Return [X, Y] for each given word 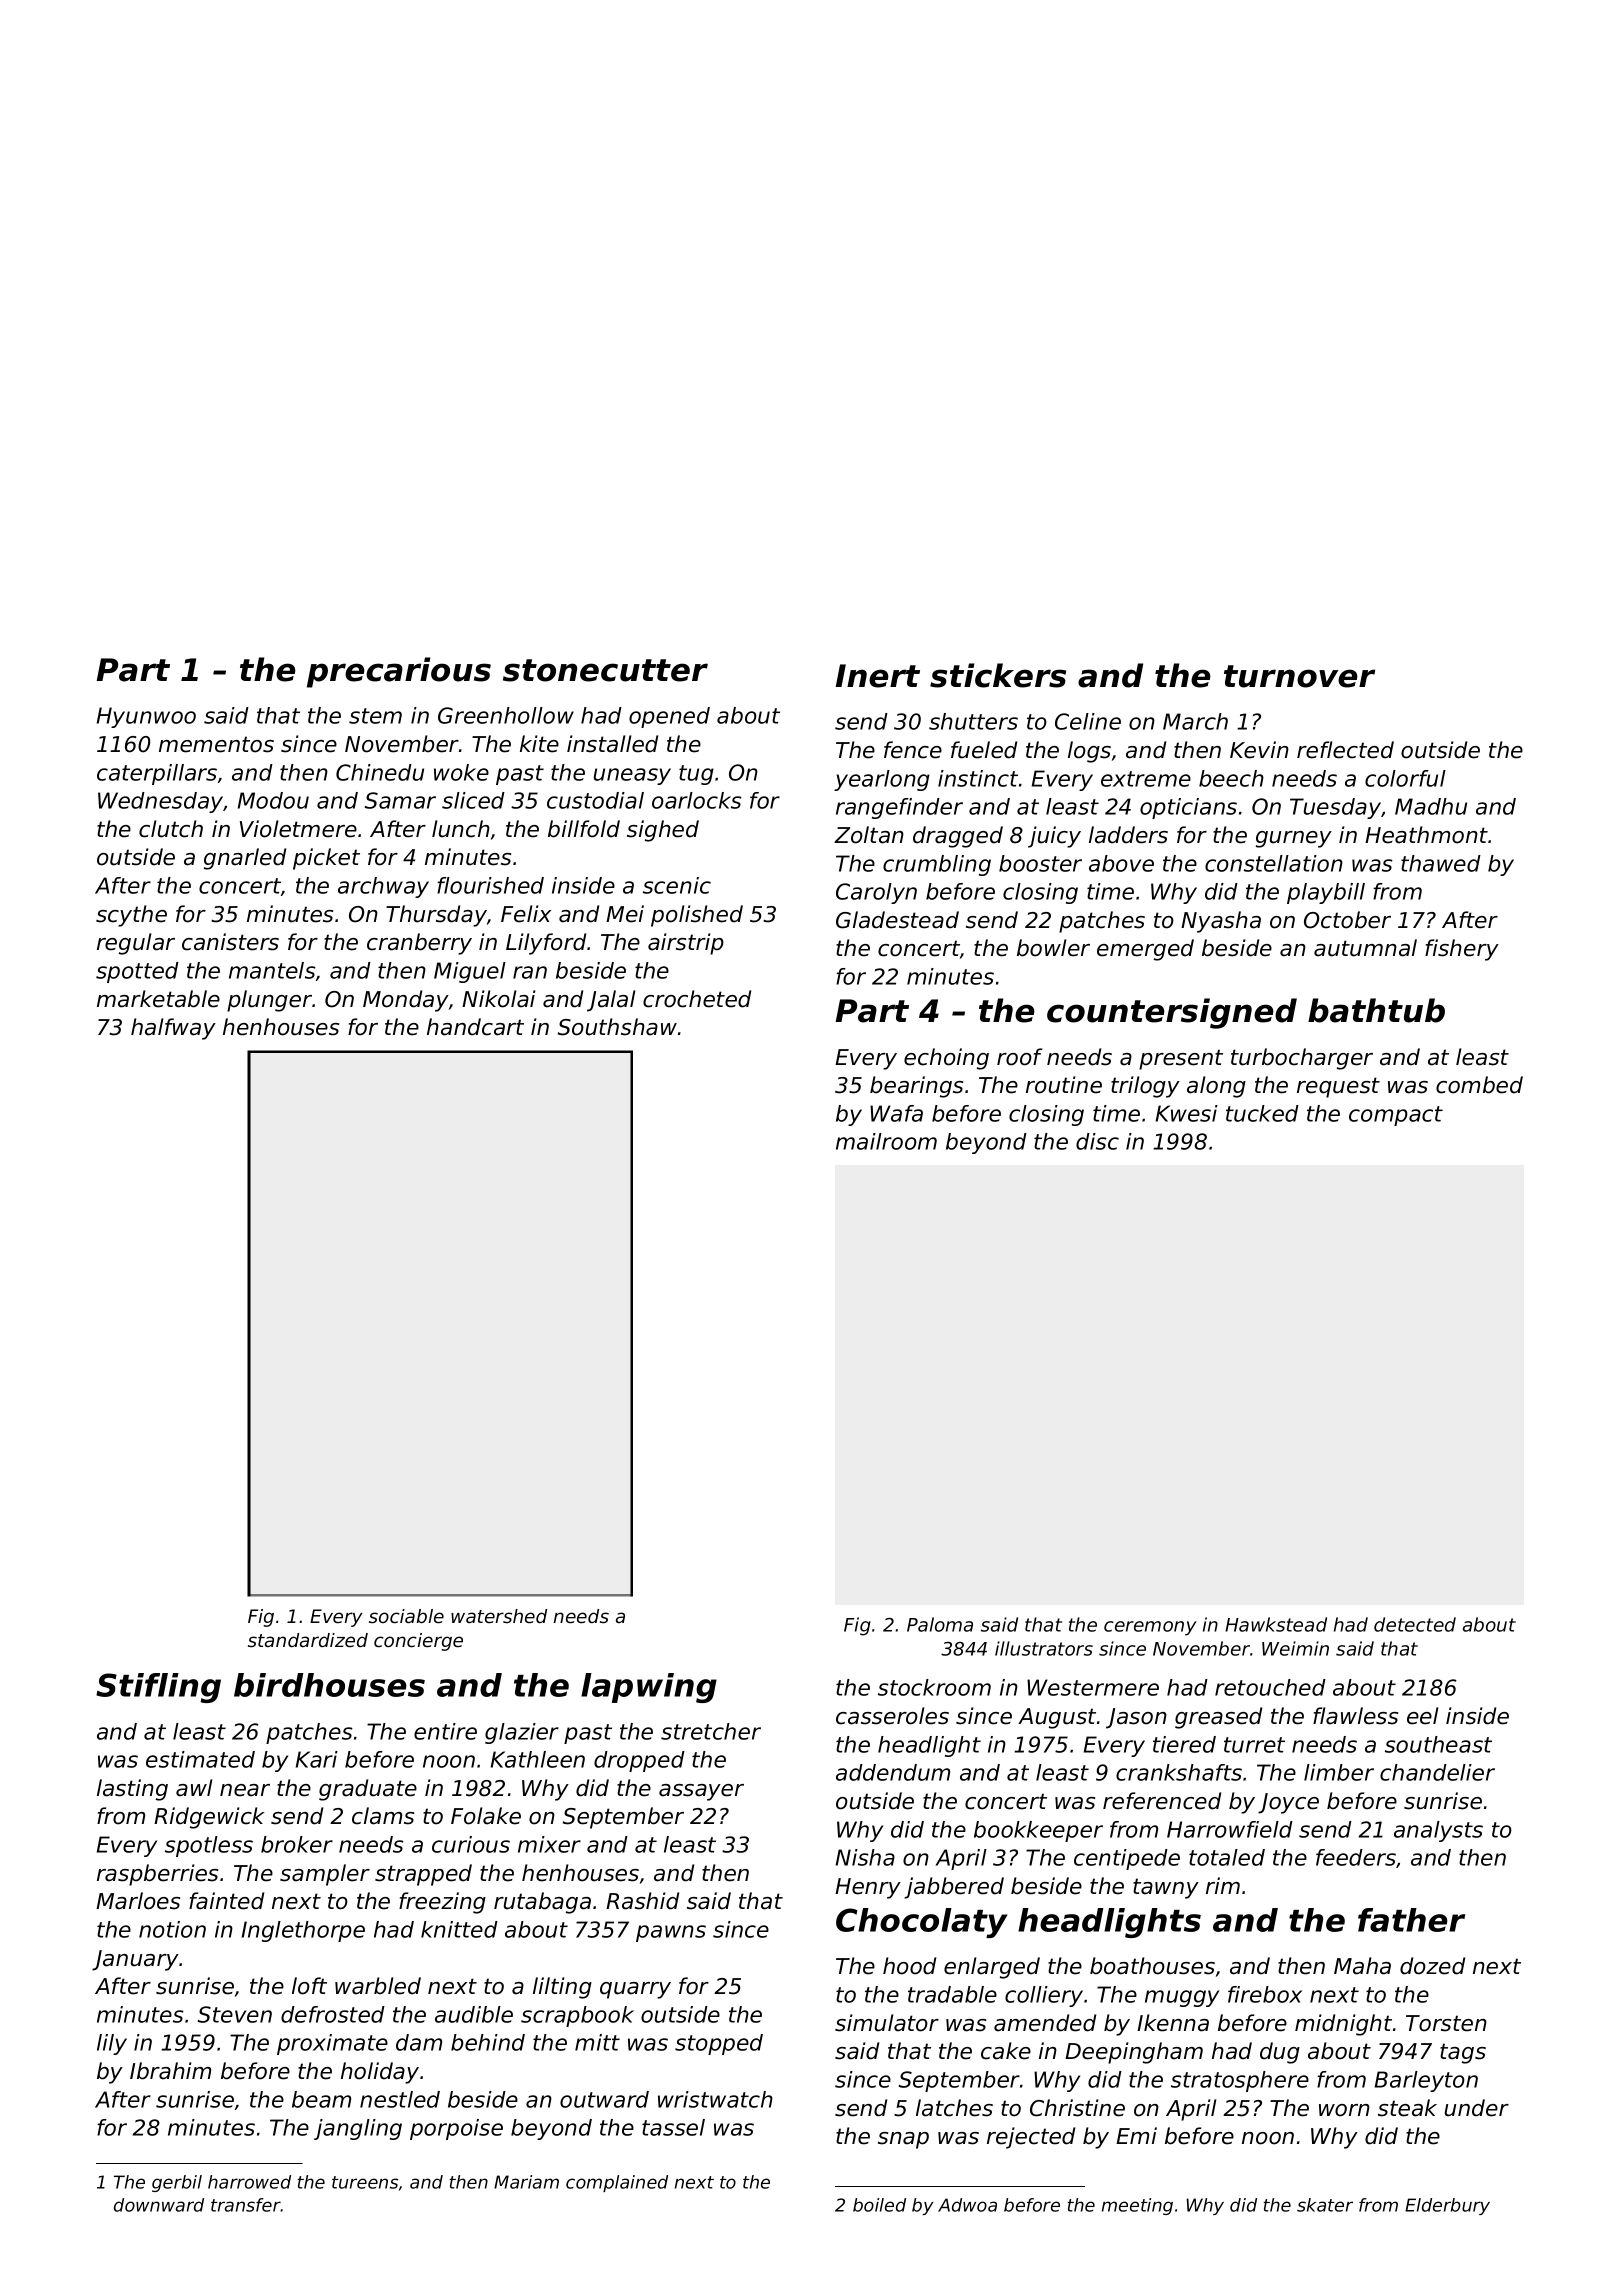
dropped [639, 1761]
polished [697, 916]
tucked [1262, 1113]
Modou [273, 800]
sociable [406, 1616]
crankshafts [1179, 1772]
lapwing [649, 1688]
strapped [423, 1875]
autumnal [1365, 948]
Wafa [896, 1113]
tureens [365, 2182]
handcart [475, 1027]
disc [1097, 1141]
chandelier [1437, 1772]
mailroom [886, 1141]
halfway [173, 1029]
